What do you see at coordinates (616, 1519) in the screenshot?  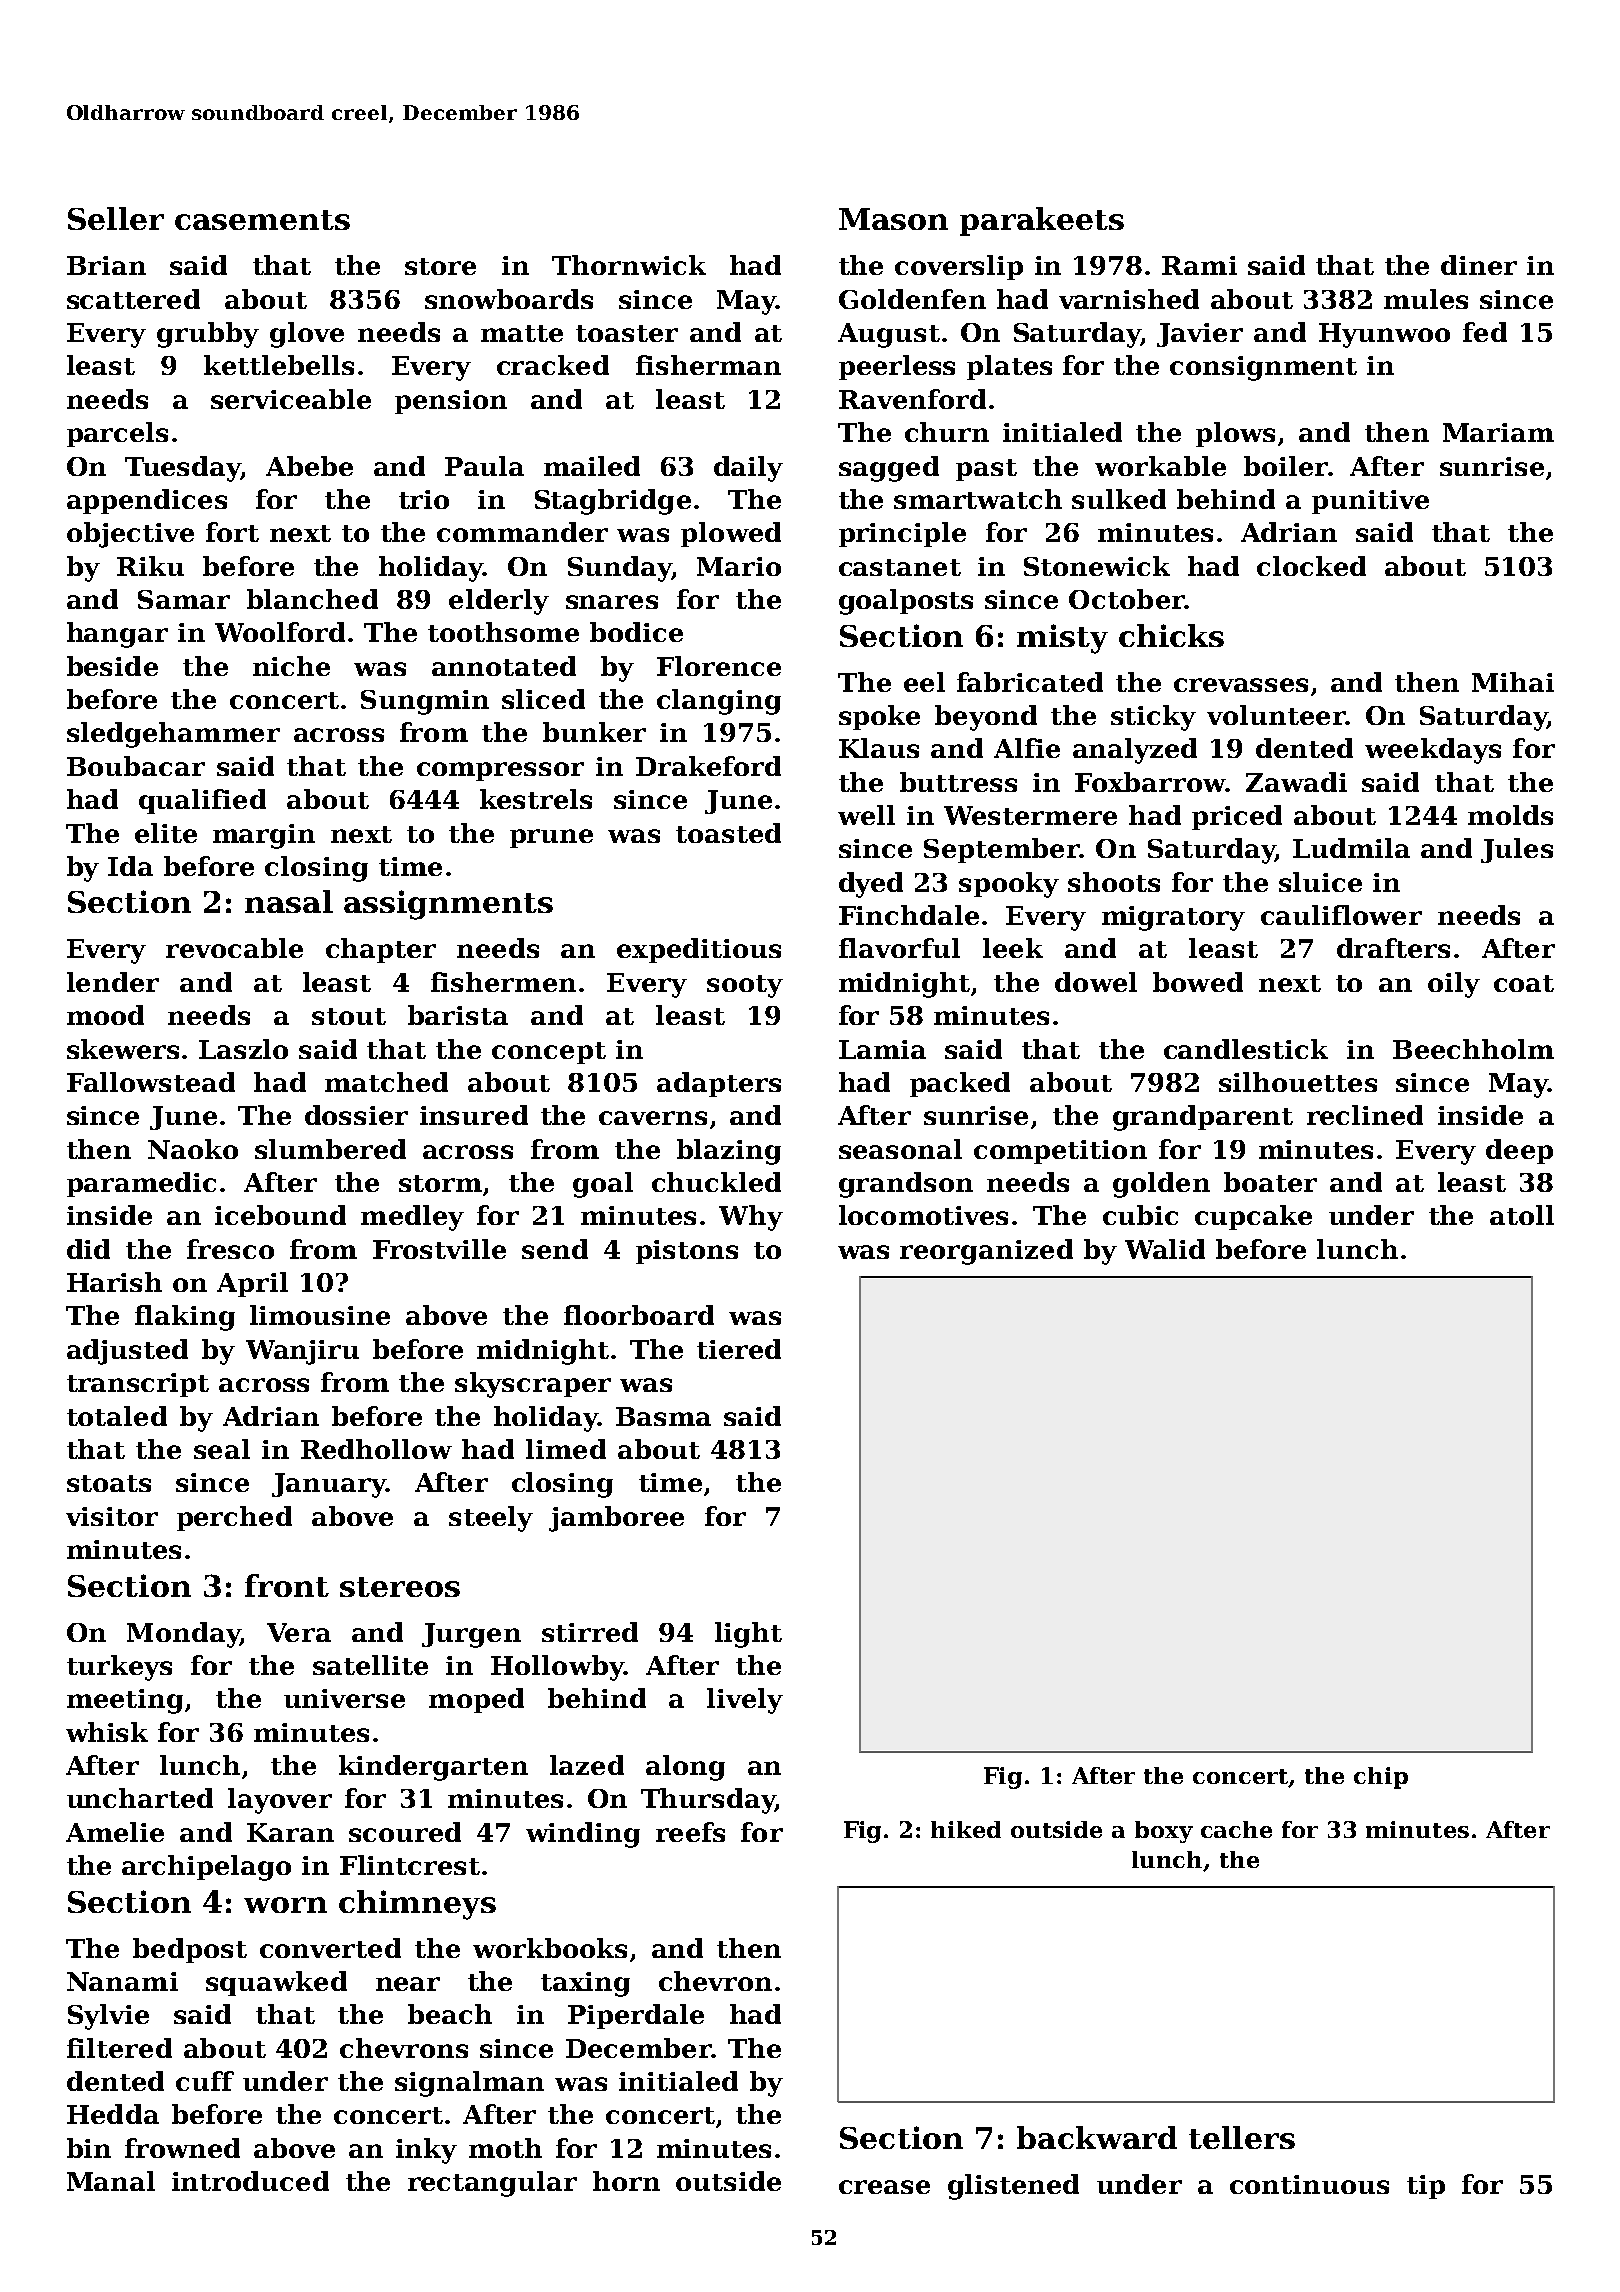 I see `jamboree` at bounding box center [616, 1519].
